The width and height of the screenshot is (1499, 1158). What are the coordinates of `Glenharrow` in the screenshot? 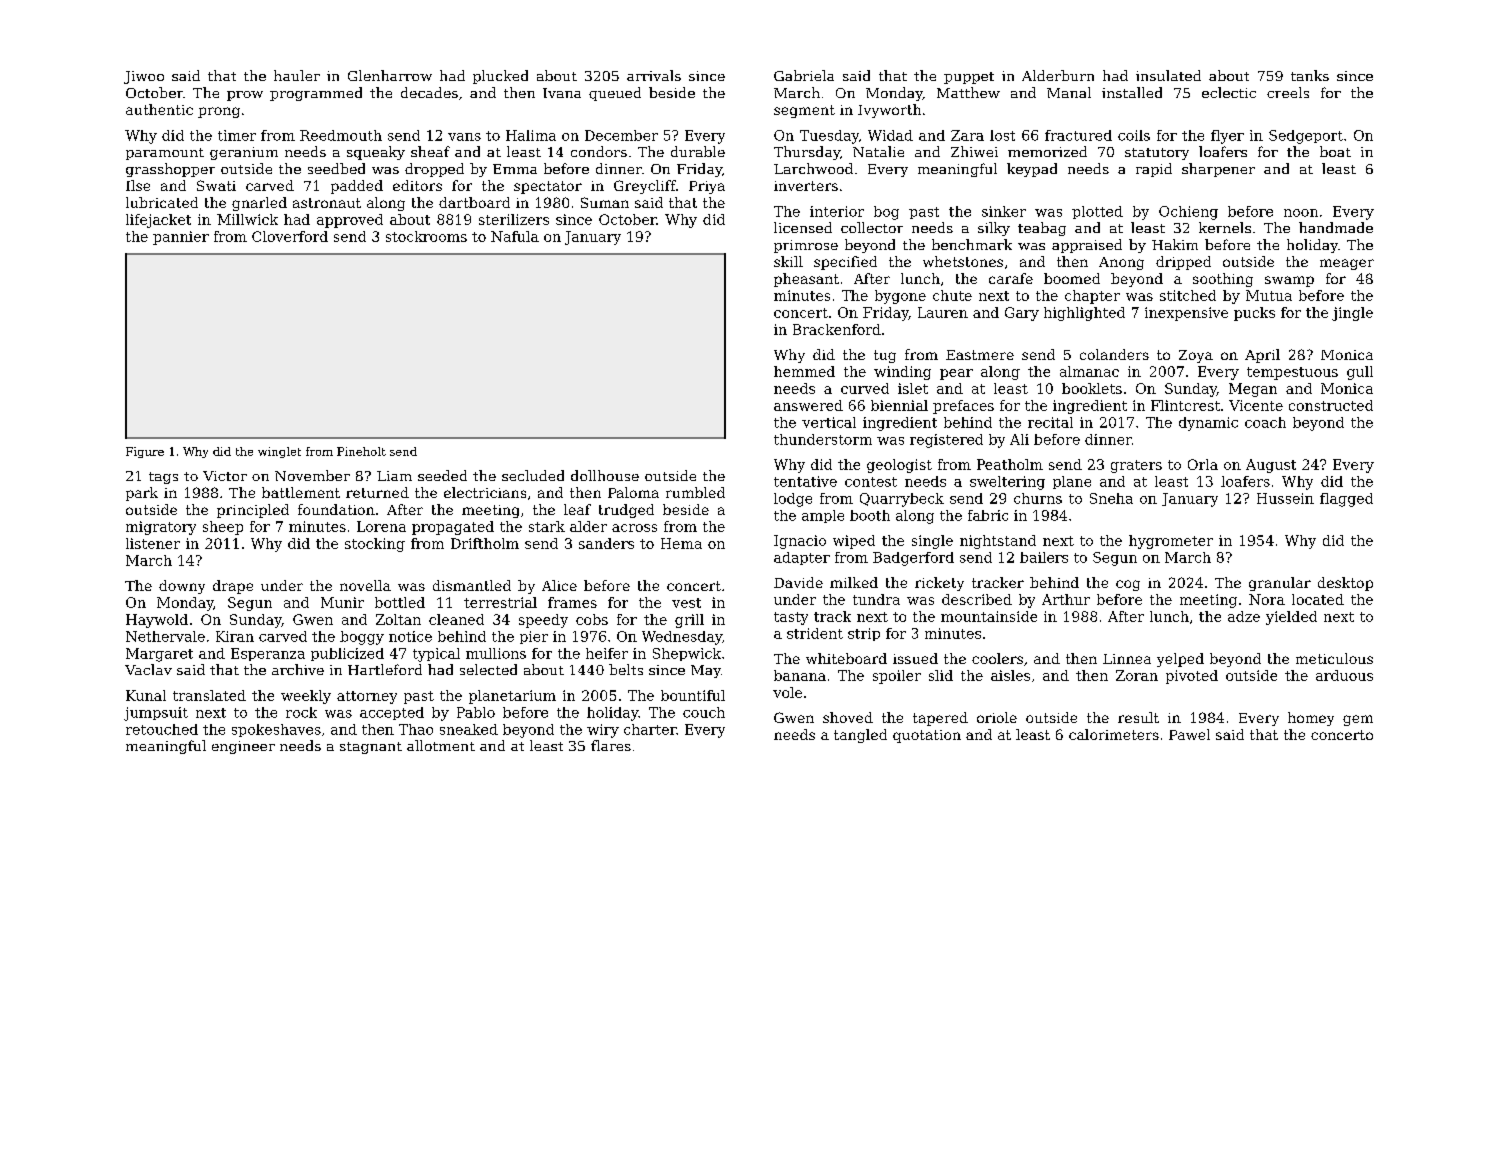 It's located at (390, 75).
